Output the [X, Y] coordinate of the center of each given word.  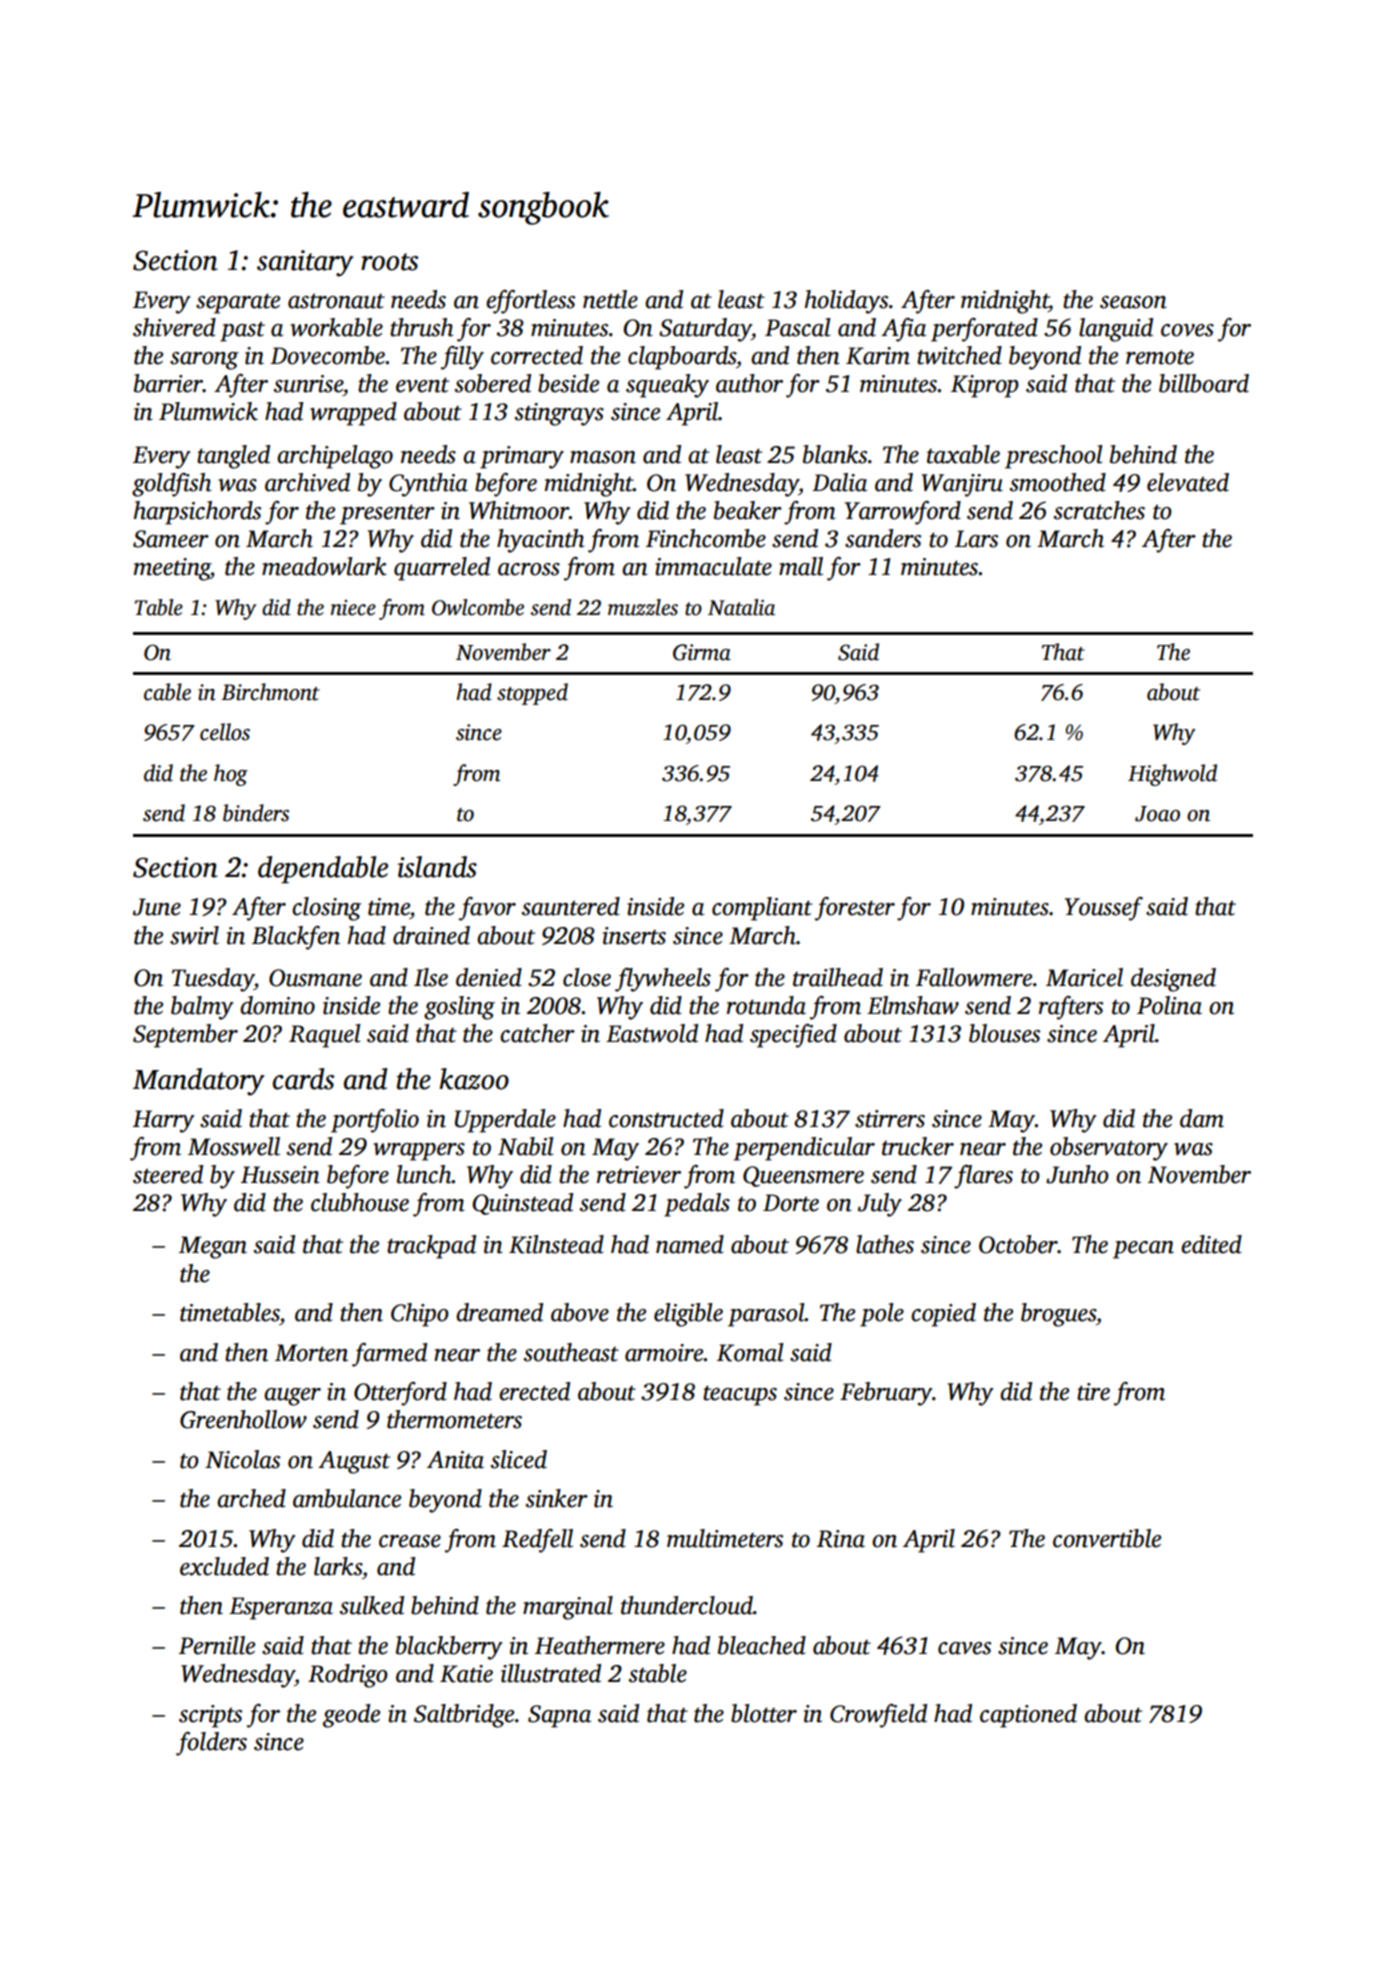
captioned [1028, 1716]
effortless [530, 302]
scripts [210, 1716]
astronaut [336, 301]
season [1133, 302]
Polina [1169, 1005]
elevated [1188, 482]
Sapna [559, 1716]
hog [231, 775]
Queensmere [803, 1176]
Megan [213, 1247]
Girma [702, 652]
